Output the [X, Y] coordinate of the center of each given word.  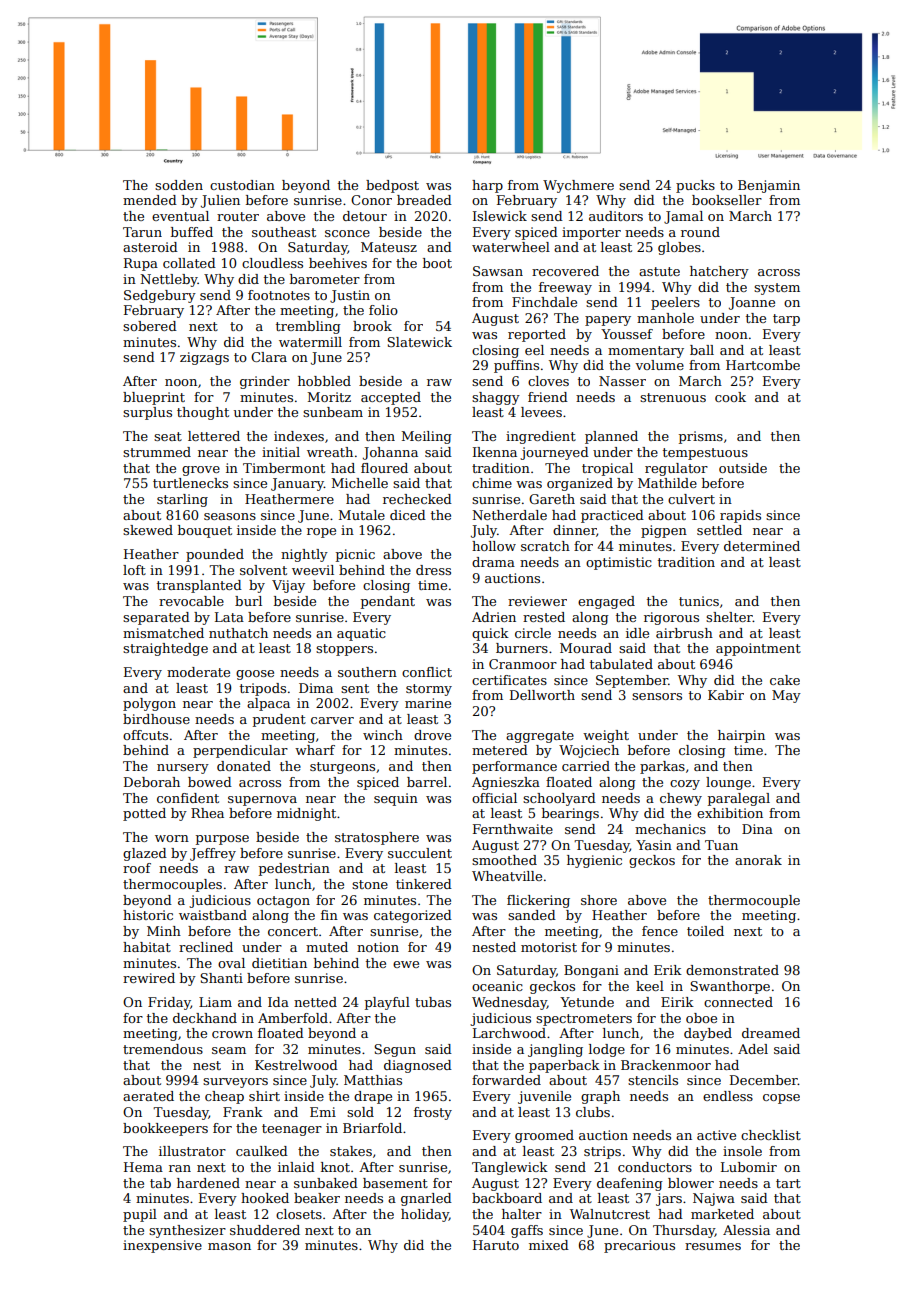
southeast [284, 232]
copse [781, 1099]
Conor [371, 200]
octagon [283, 902]
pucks [695, 186]
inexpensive [162, 1246]
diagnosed [418, 1066]
